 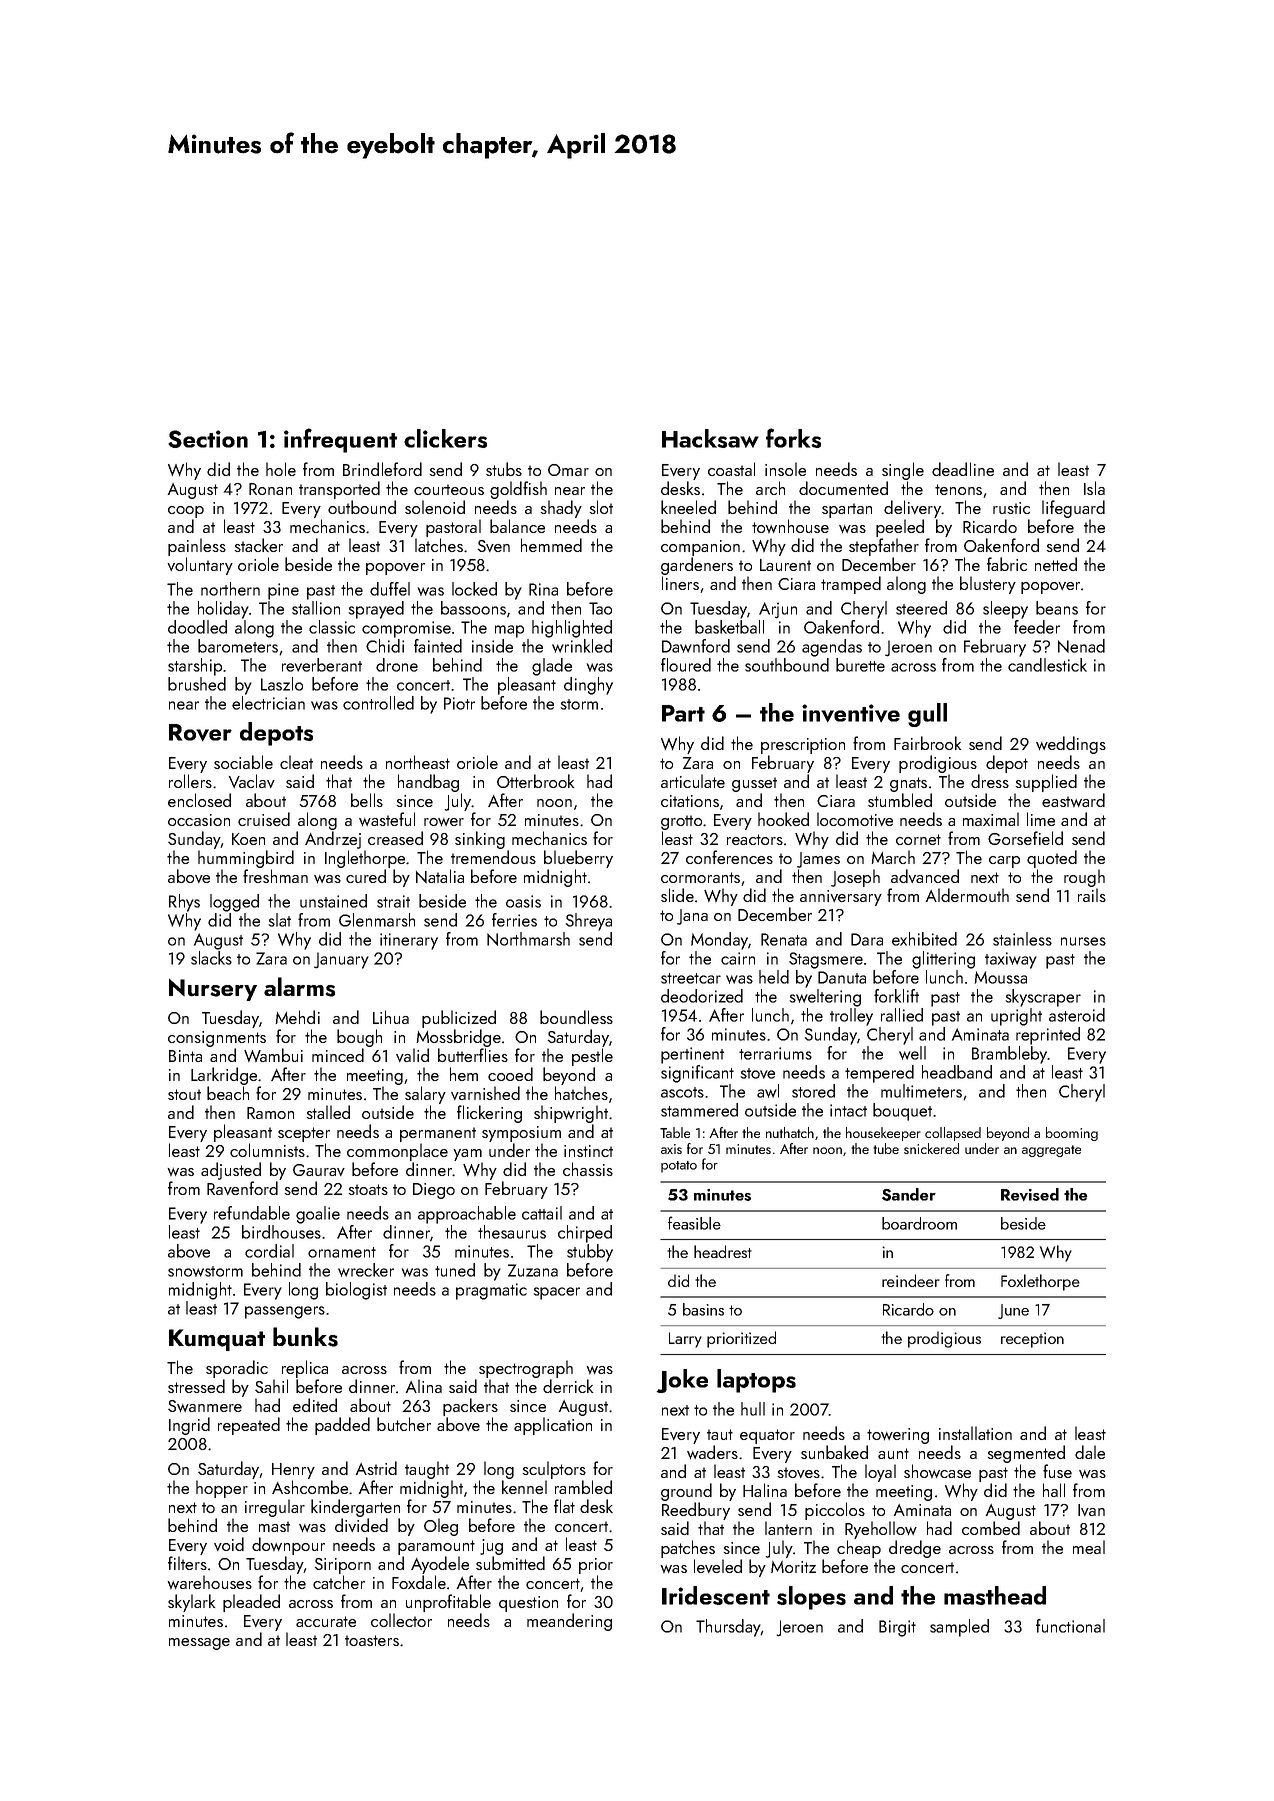 I want to click on reception, so click(x=1032, y=1340).
